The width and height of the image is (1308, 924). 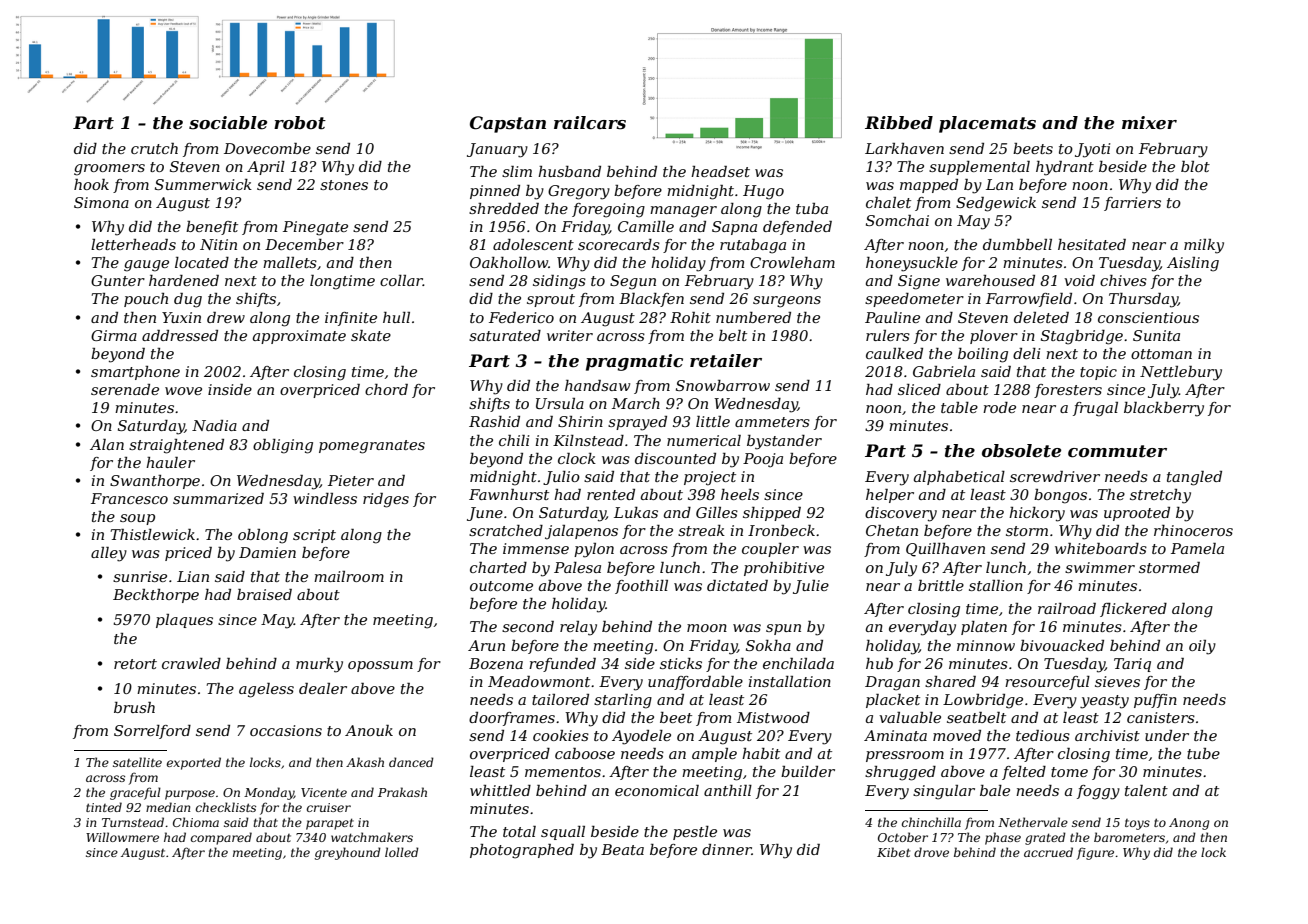 I want to click on Willowmere, so click(x=122, y=837).
